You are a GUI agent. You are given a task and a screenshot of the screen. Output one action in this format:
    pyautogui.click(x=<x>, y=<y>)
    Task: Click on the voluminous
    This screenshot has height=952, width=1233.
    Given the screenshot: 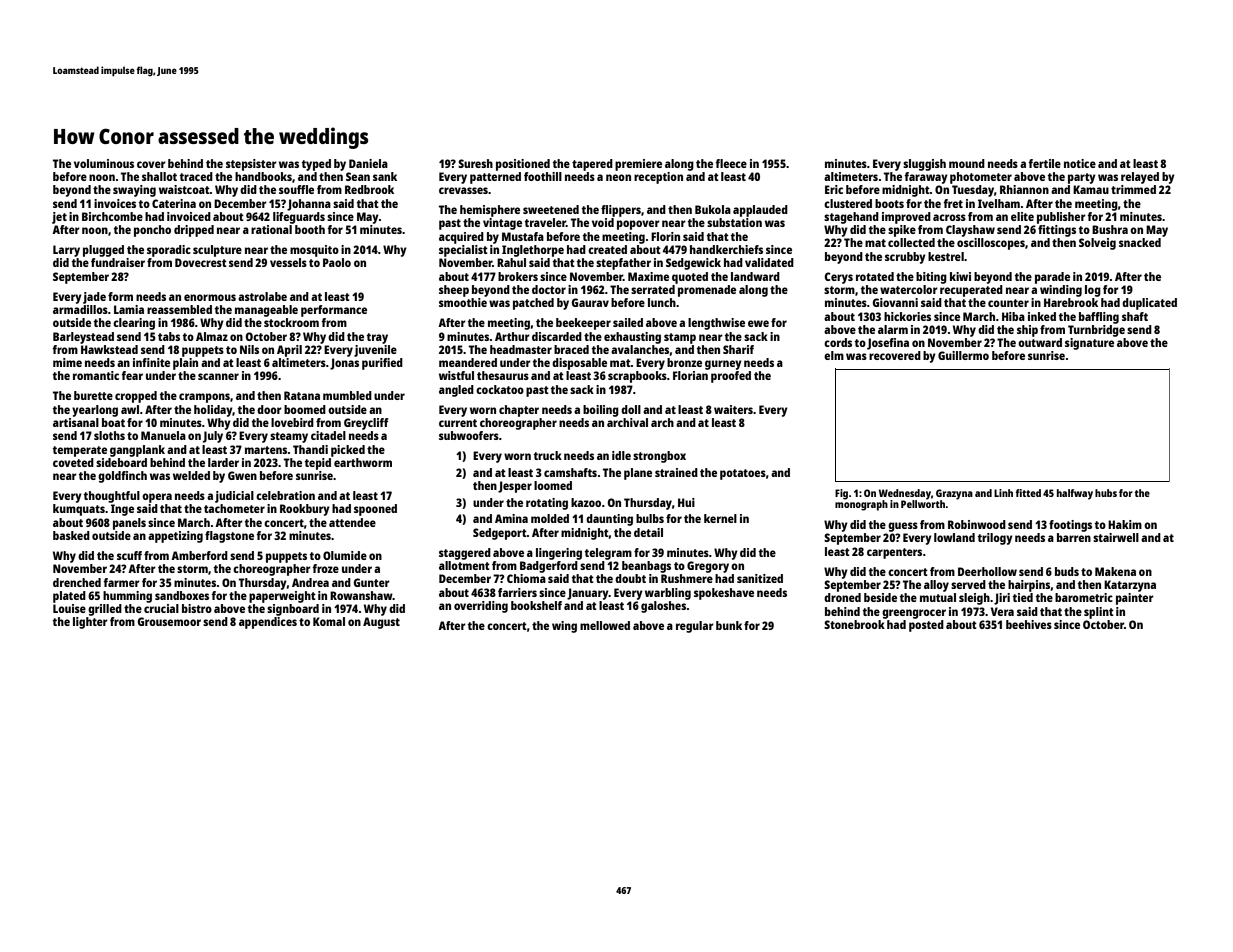 What is the action you would take?
    pyautogui.click(x=104, y=163)
